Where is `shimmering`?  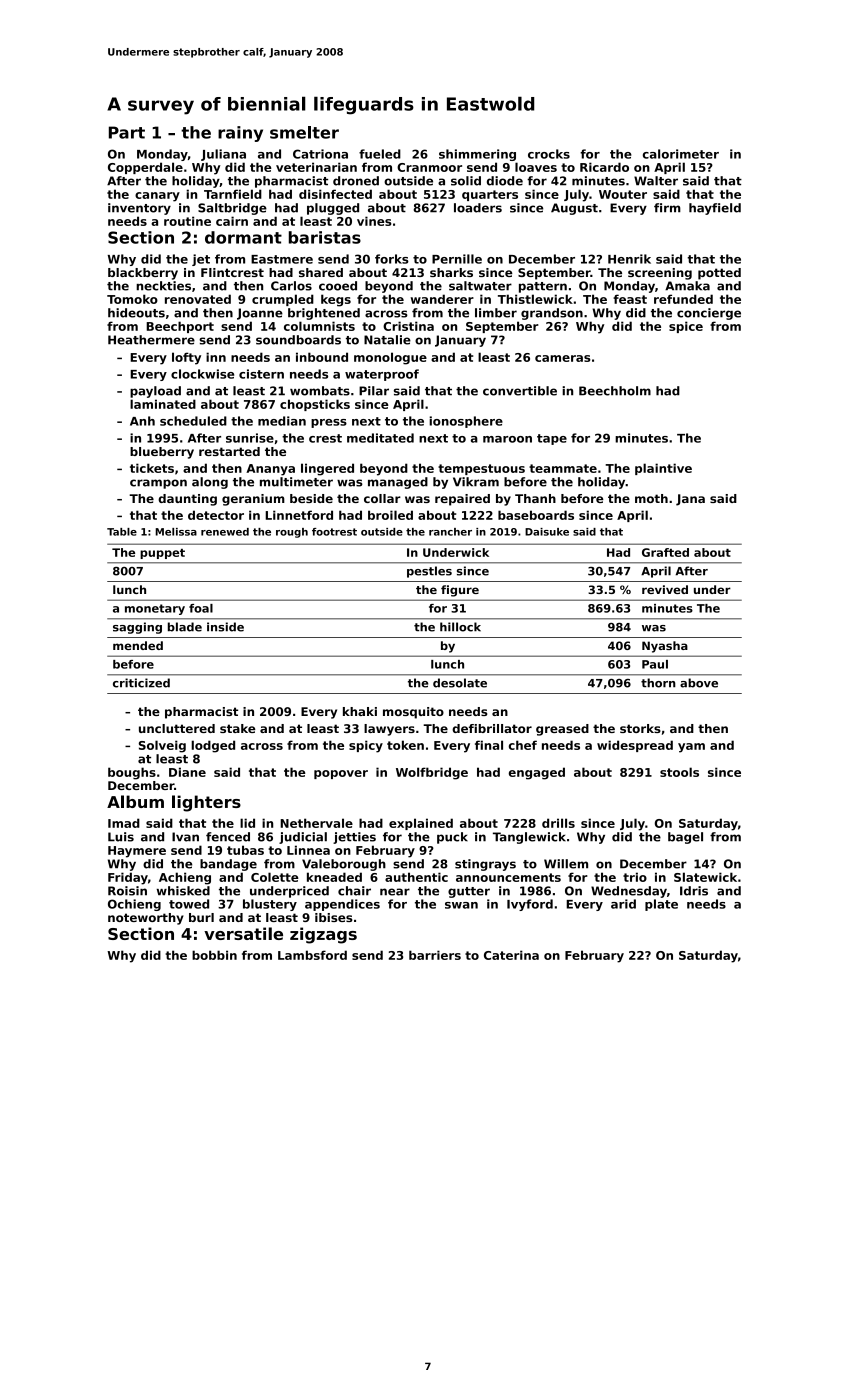
shimmering is located at coordinates (477, 155).
